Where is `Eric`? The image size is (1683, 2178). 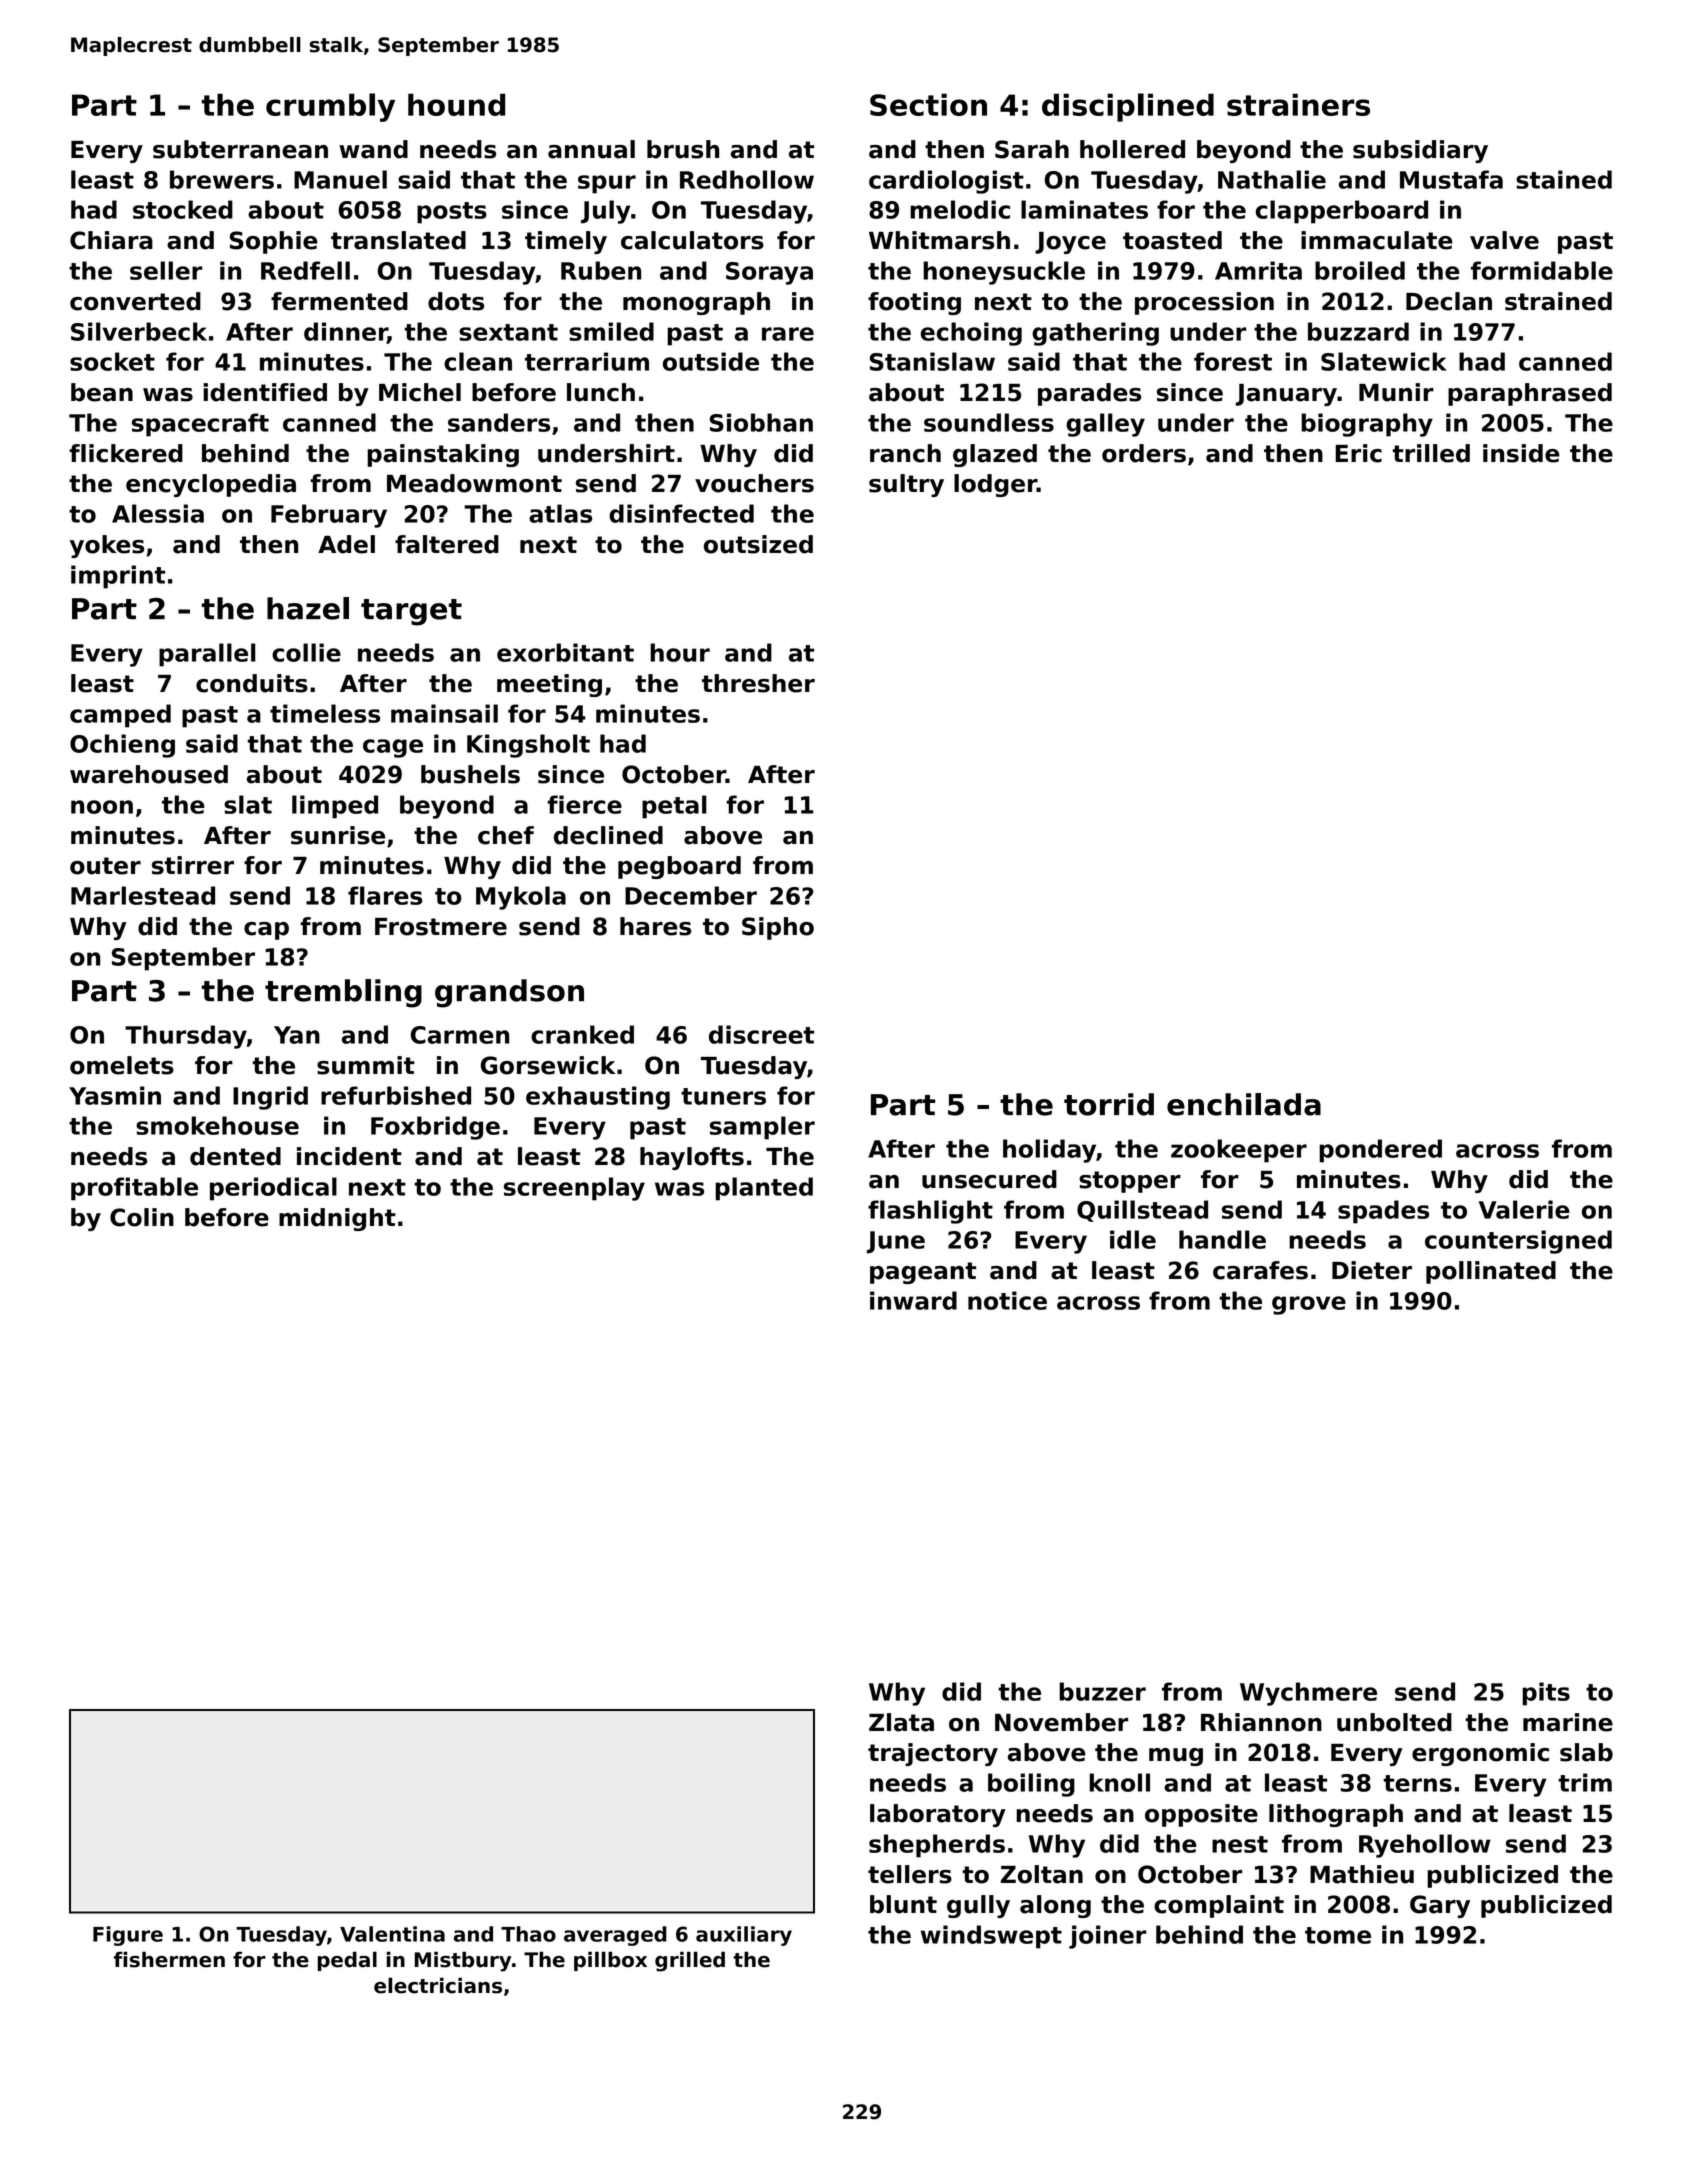
Eric is located at coordinates (1359, 453).
